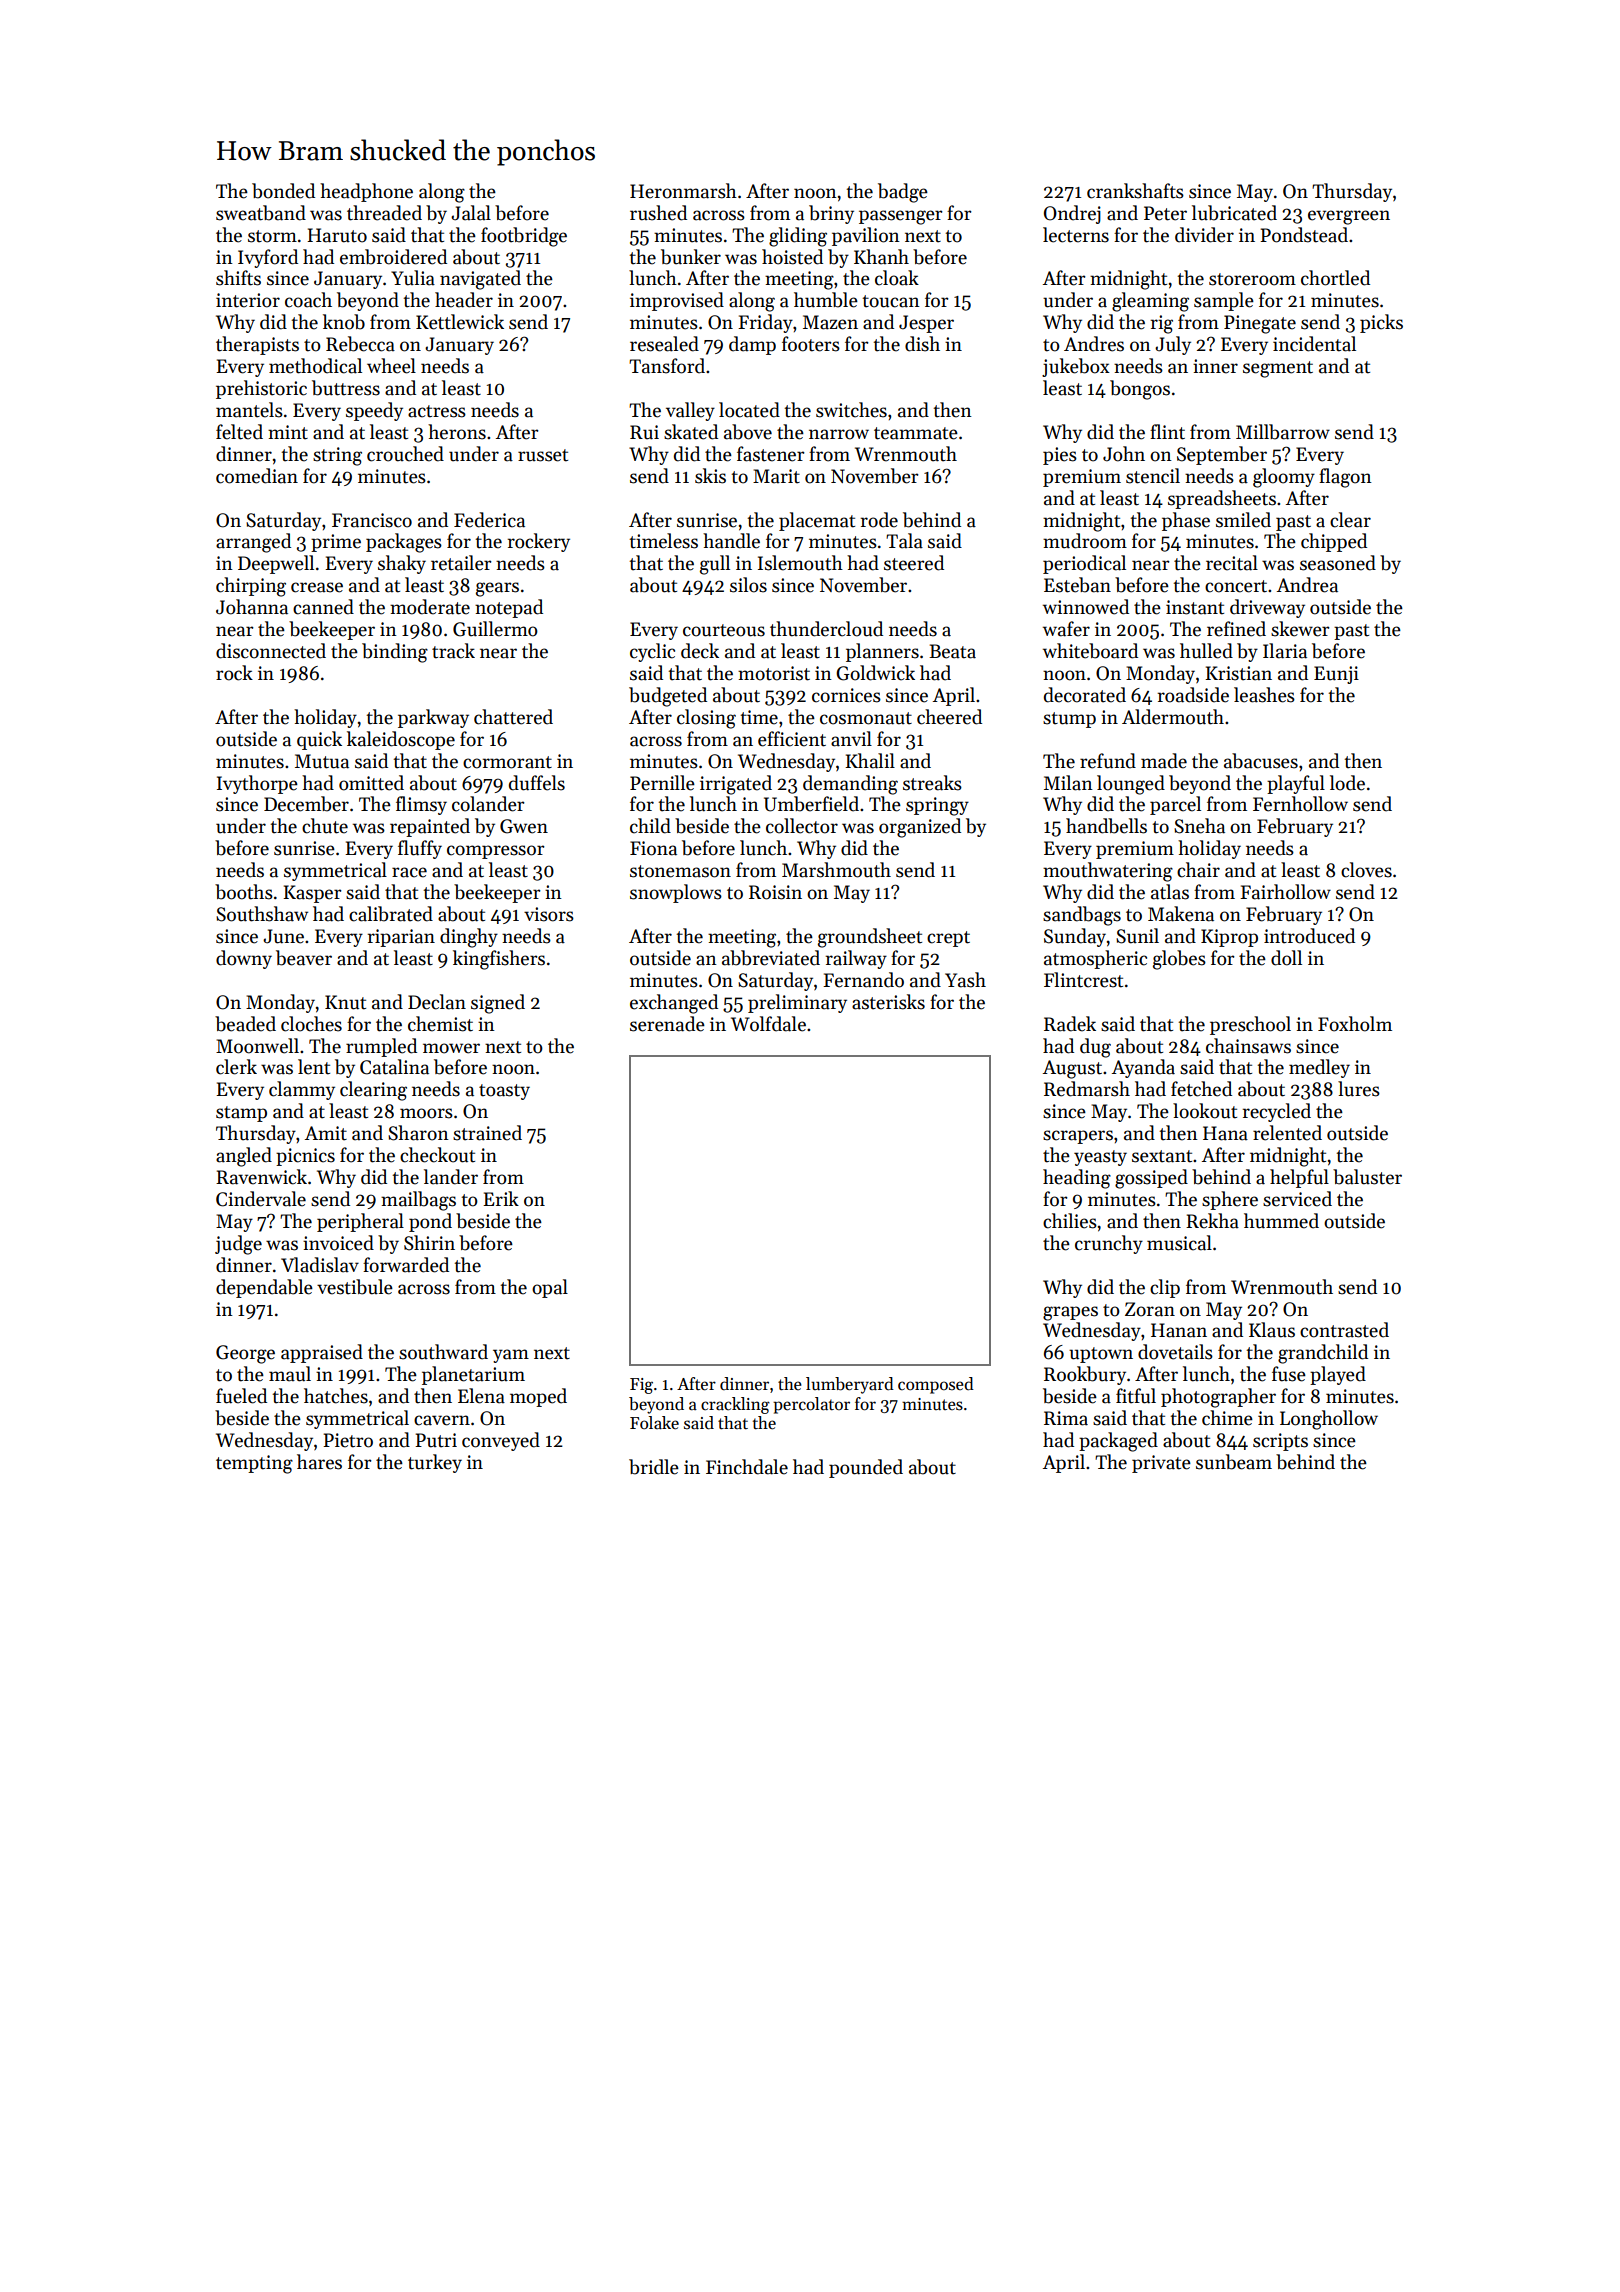 This screenshot has height=2292, width=1620. Describe the element at coordinates (1060, 456) in the screenshot. I see `pies` at that location.
